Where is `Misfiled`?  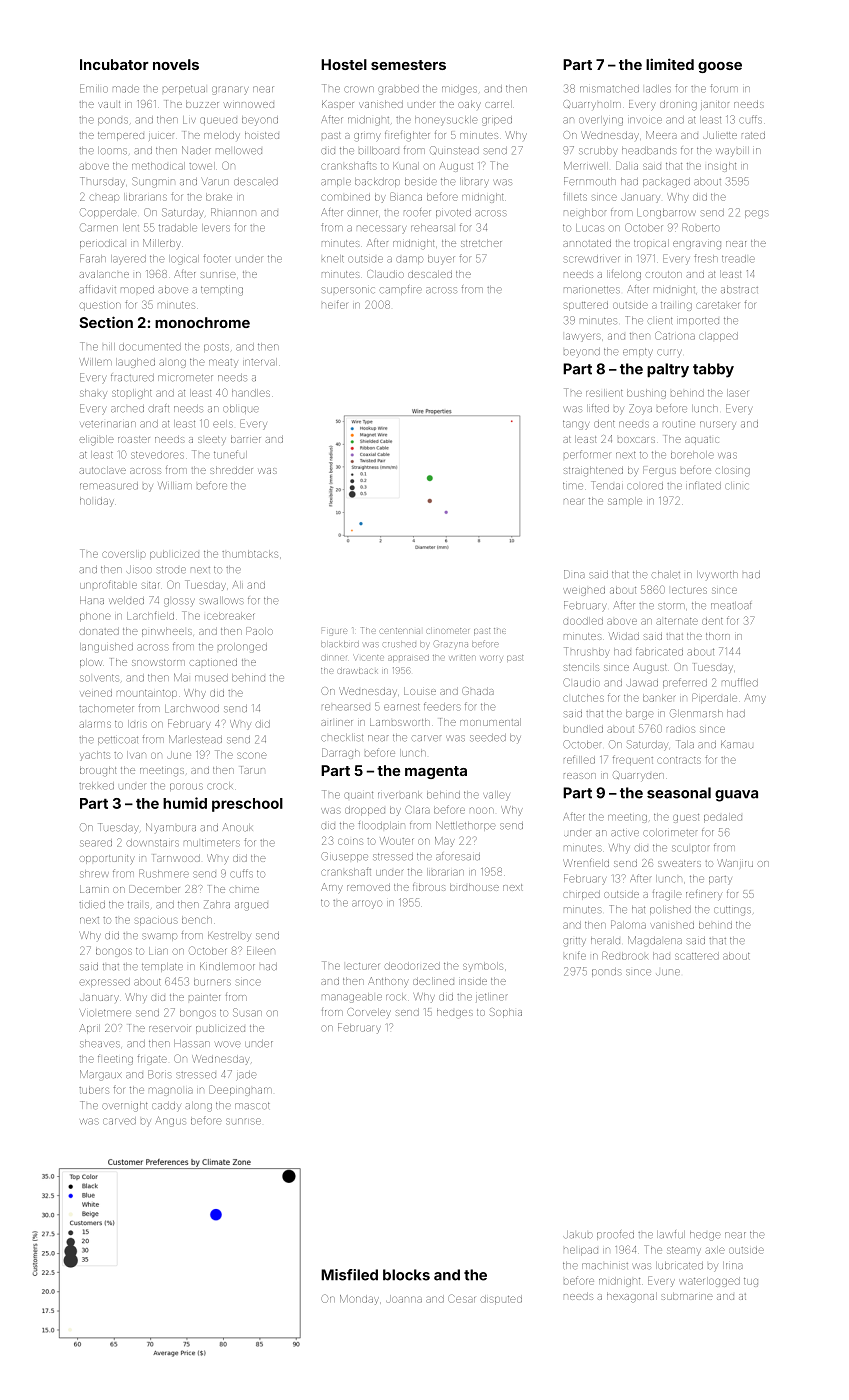 Misfiled is located at coordinates (349, 1275).
